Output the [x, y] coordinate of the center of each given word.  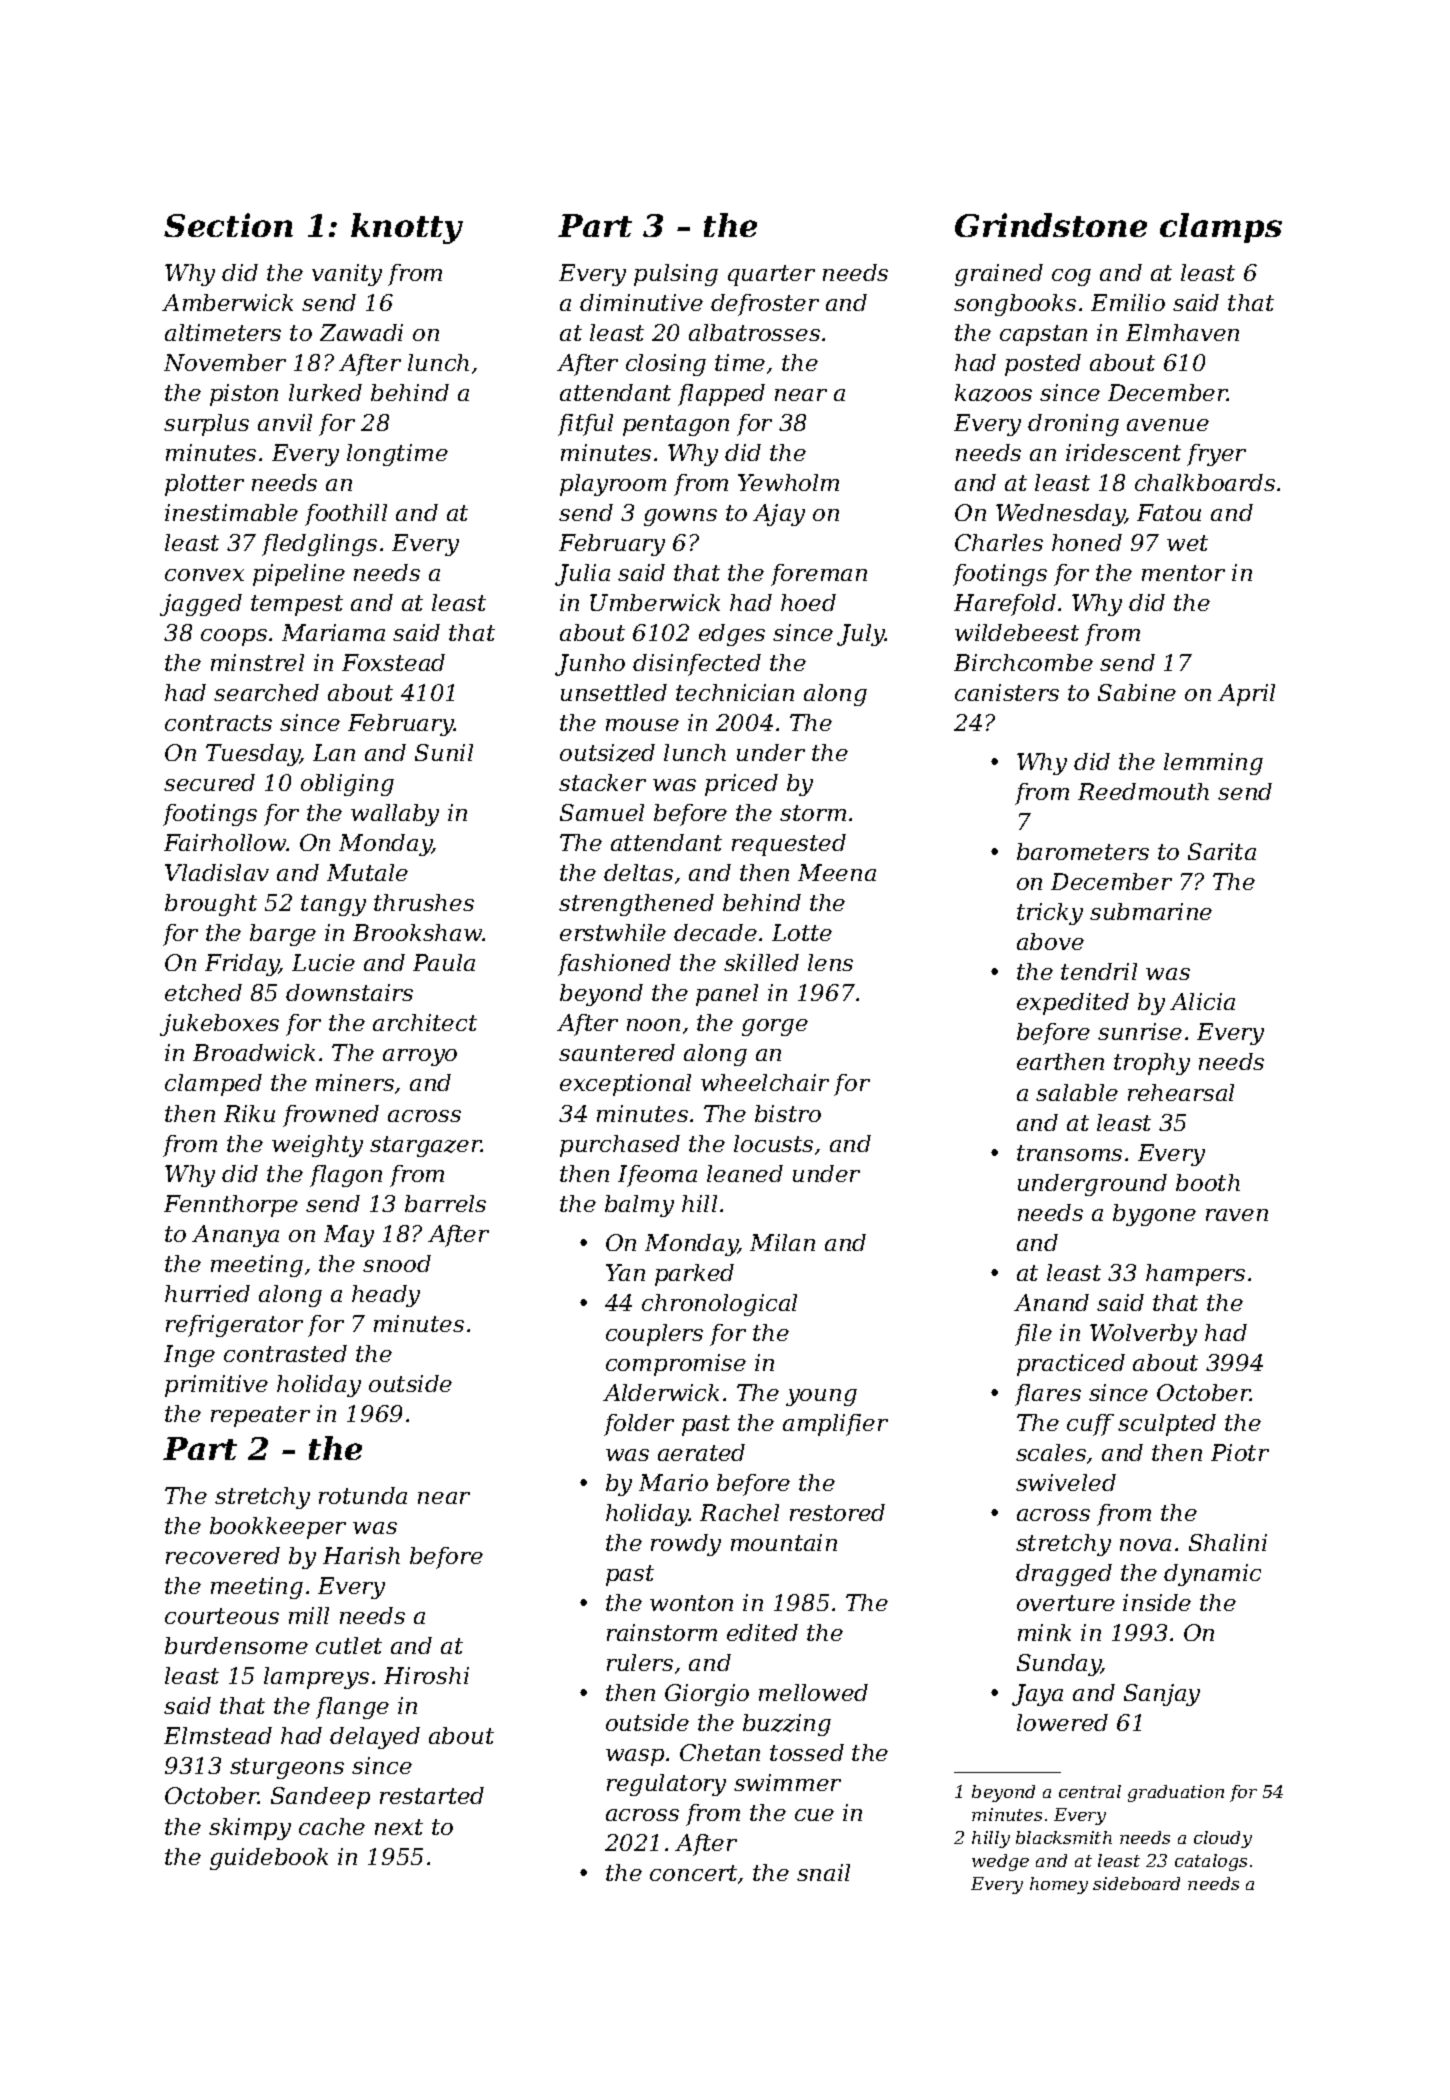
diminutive [641, 302]
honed [1087, 542]
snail [823, 1872]
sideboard [1136, 1883]
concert [693, 1873]
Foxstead [393, 662]
